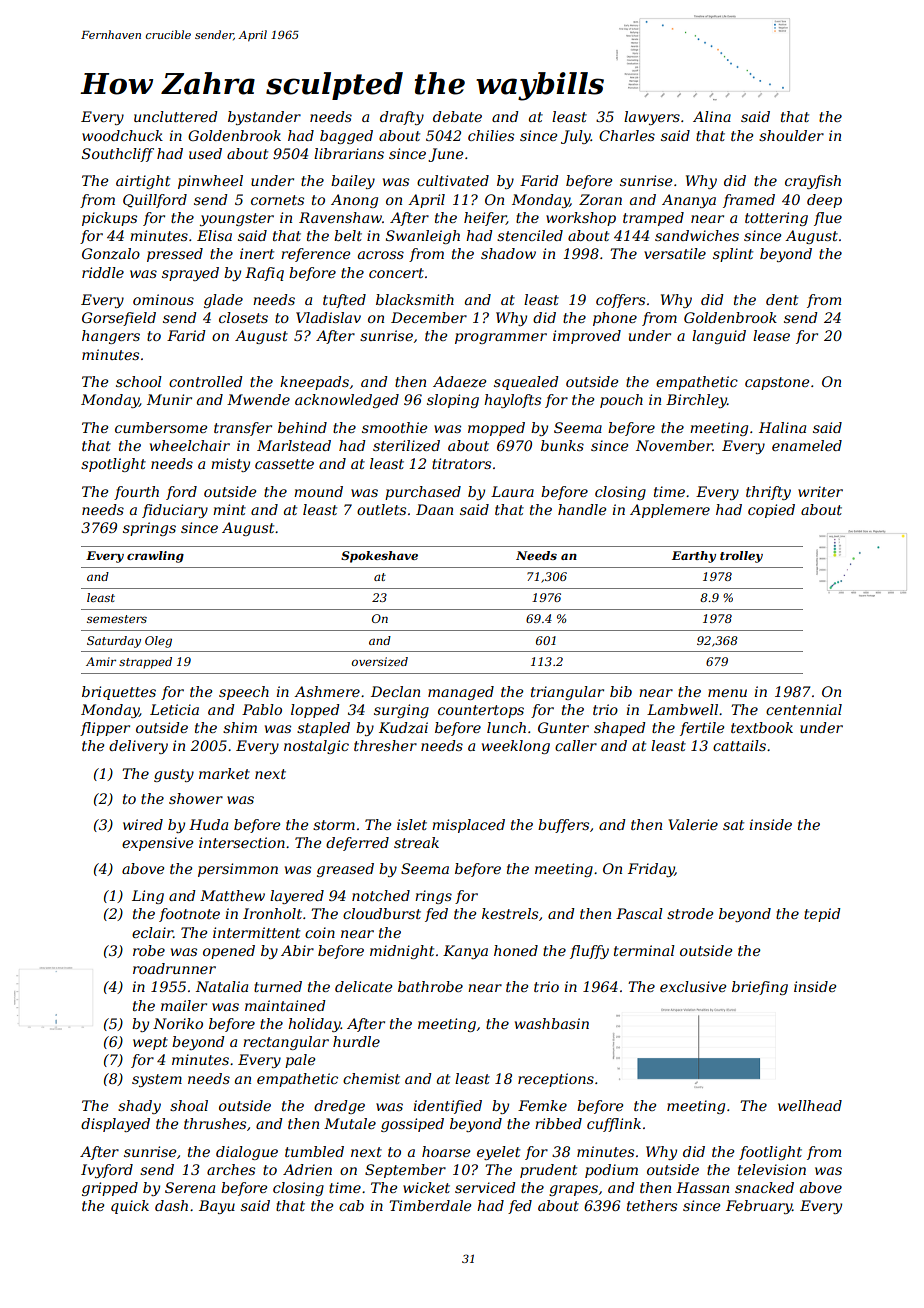 The width and height of the screenshot is (924, 1308). Describe the element at coordinates (171, 1205) in the screenshot. I see `dash` at that location.
